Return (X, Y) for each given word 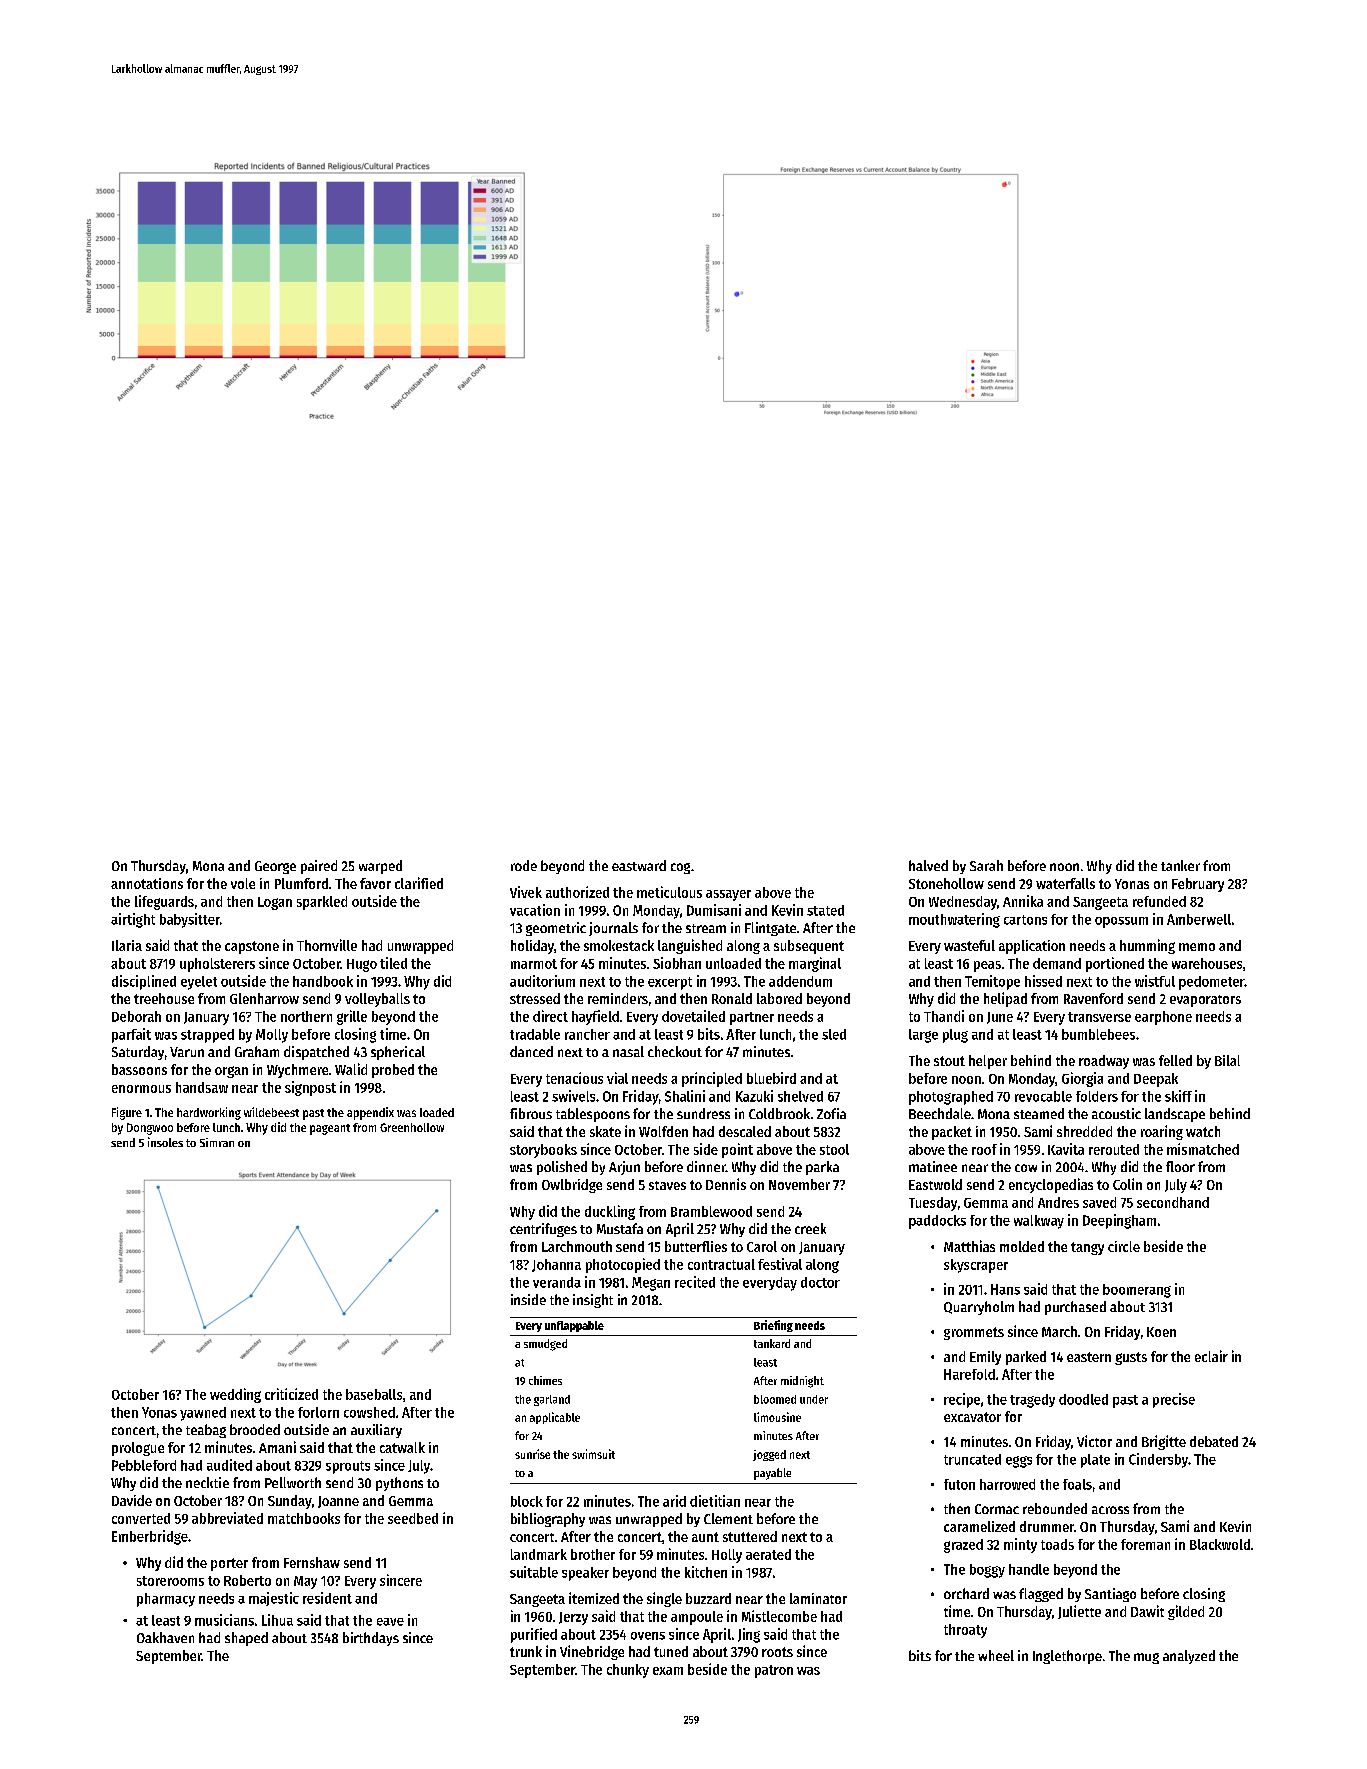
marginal (815, 964)
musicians (224, 1620)
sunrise (532, 1454)
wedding (235, 1395)
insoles (165, 1142)
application (1032, 947)
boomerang (1137, 1291)
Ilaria (127, 945)
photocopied (623, 1265)
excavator (972, 1417)
